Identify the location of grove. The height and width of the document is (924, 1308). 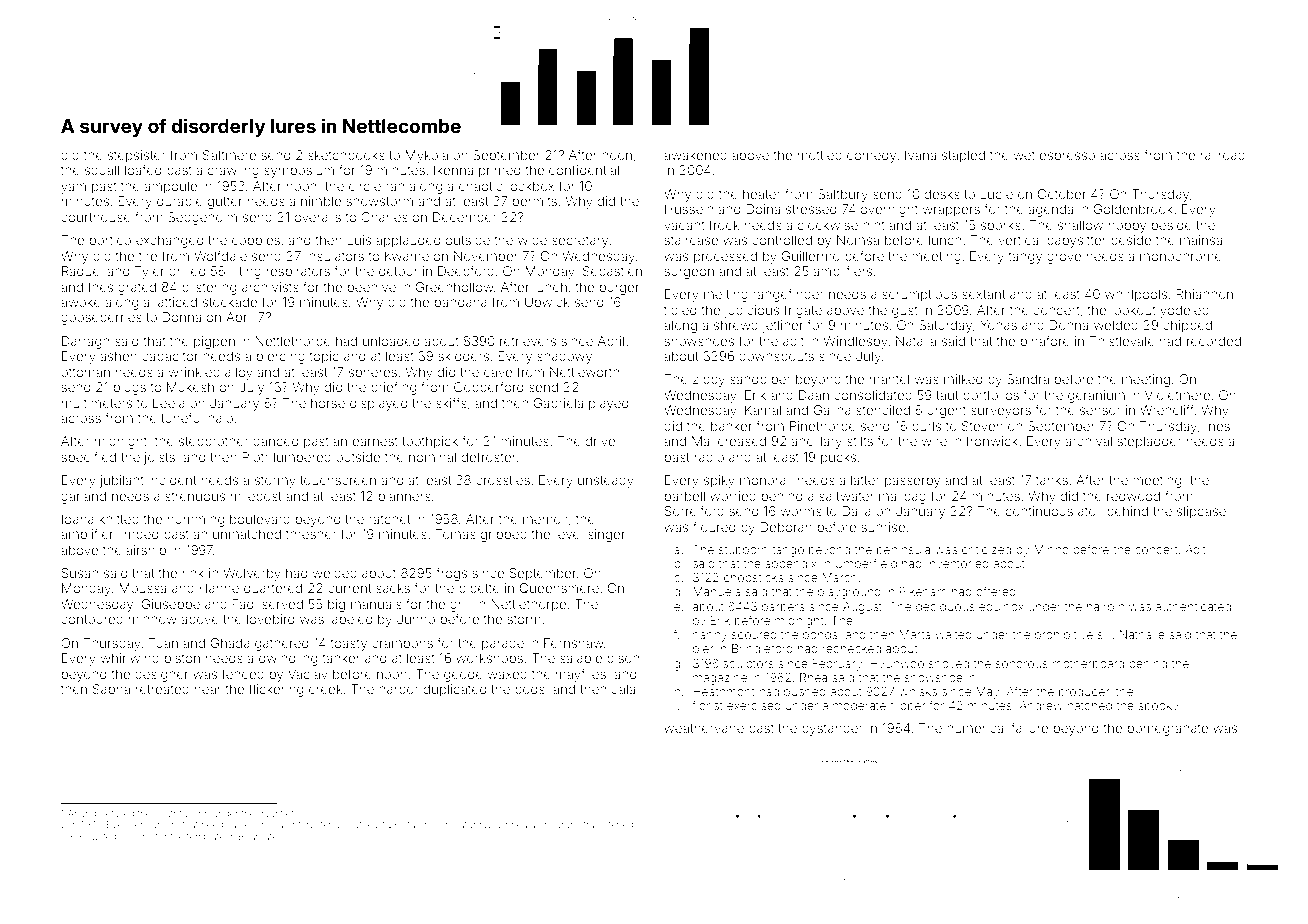
(1064, 258).
